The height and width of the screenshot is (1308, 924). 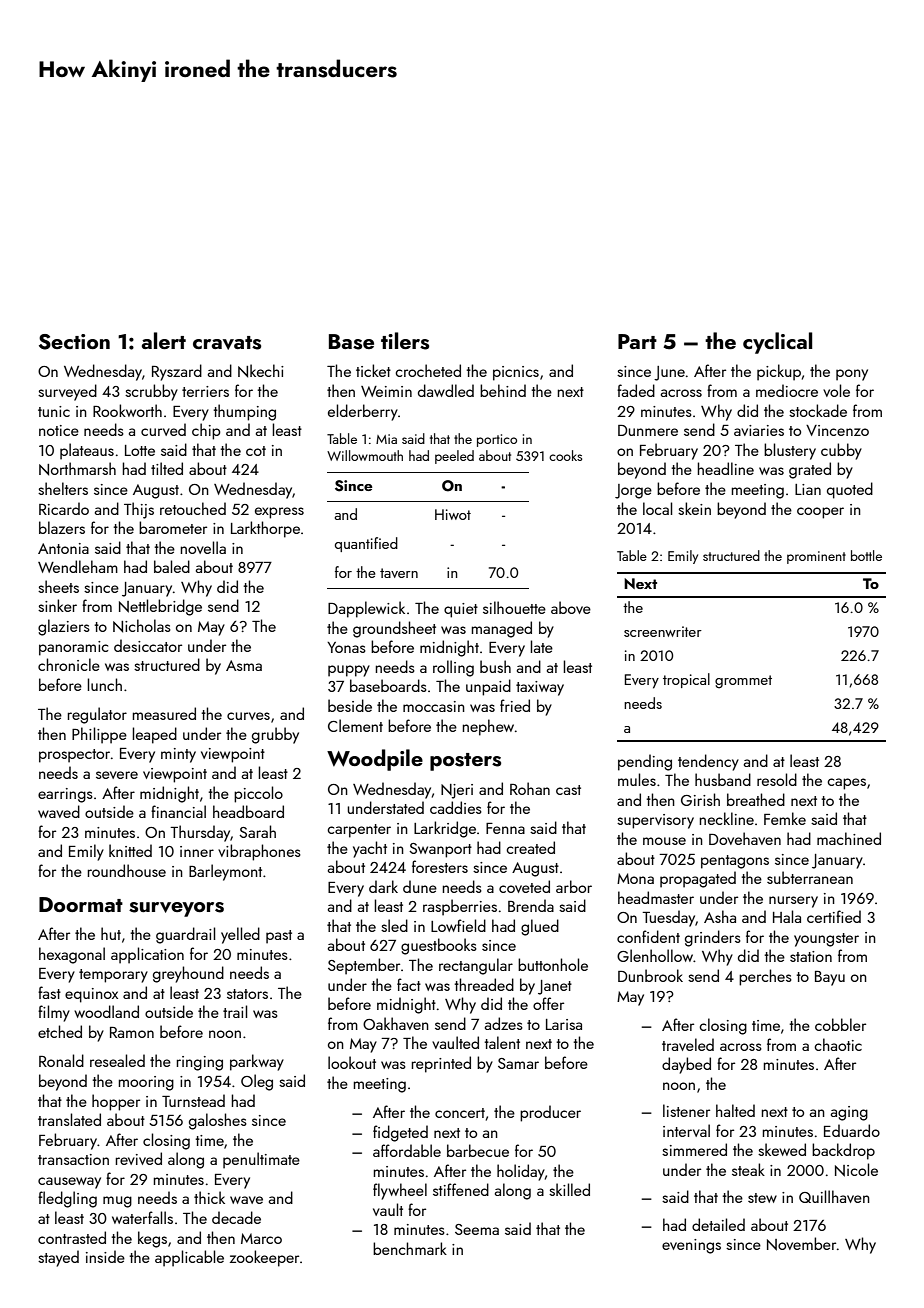 What do you see at coordinates (866, 555) in the screenshot?
I see `bottle` at bounding box center [866, 555].
